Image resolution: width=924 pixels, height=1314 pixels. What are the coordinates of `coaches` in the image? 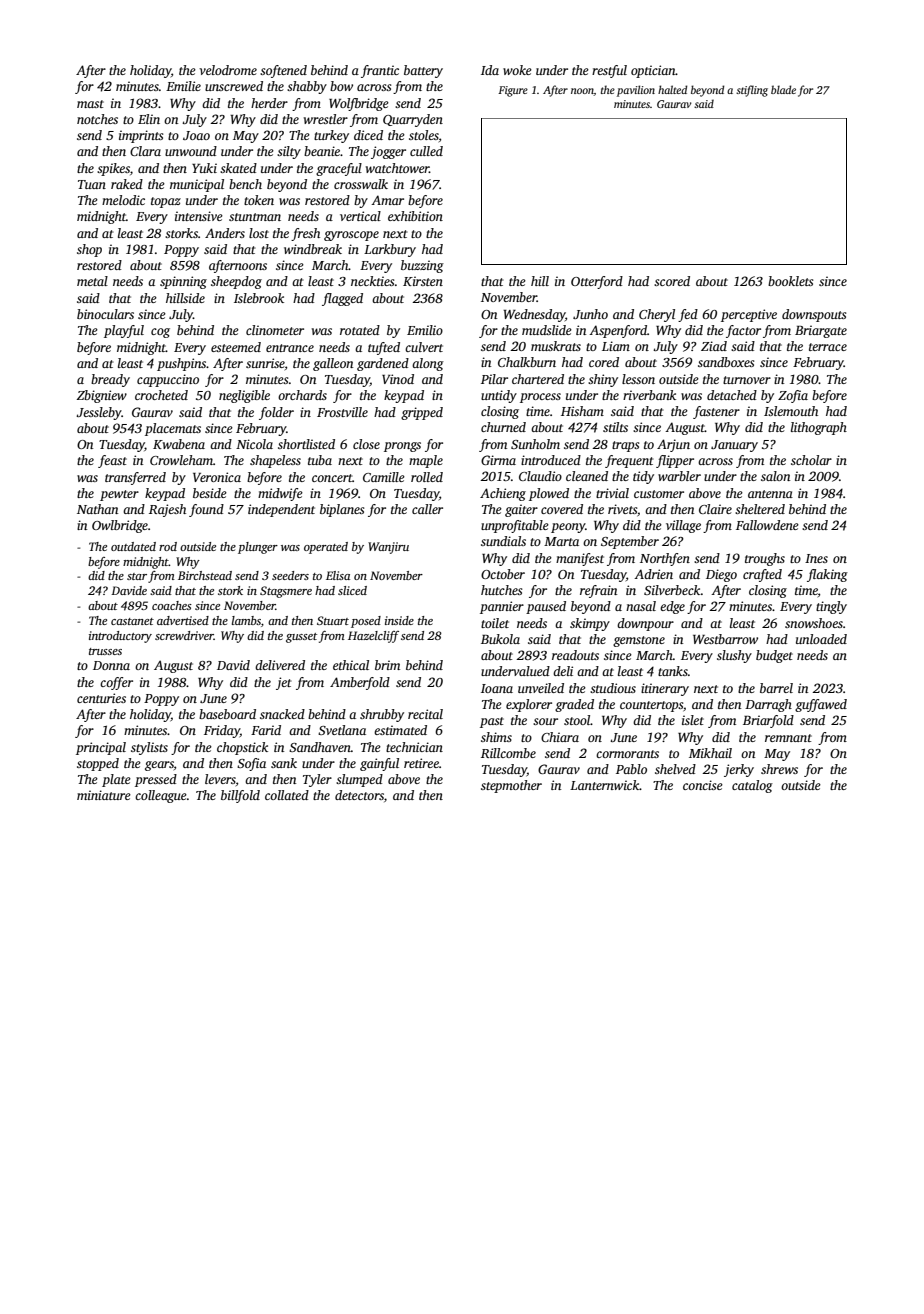 It's located at (172, 605).
